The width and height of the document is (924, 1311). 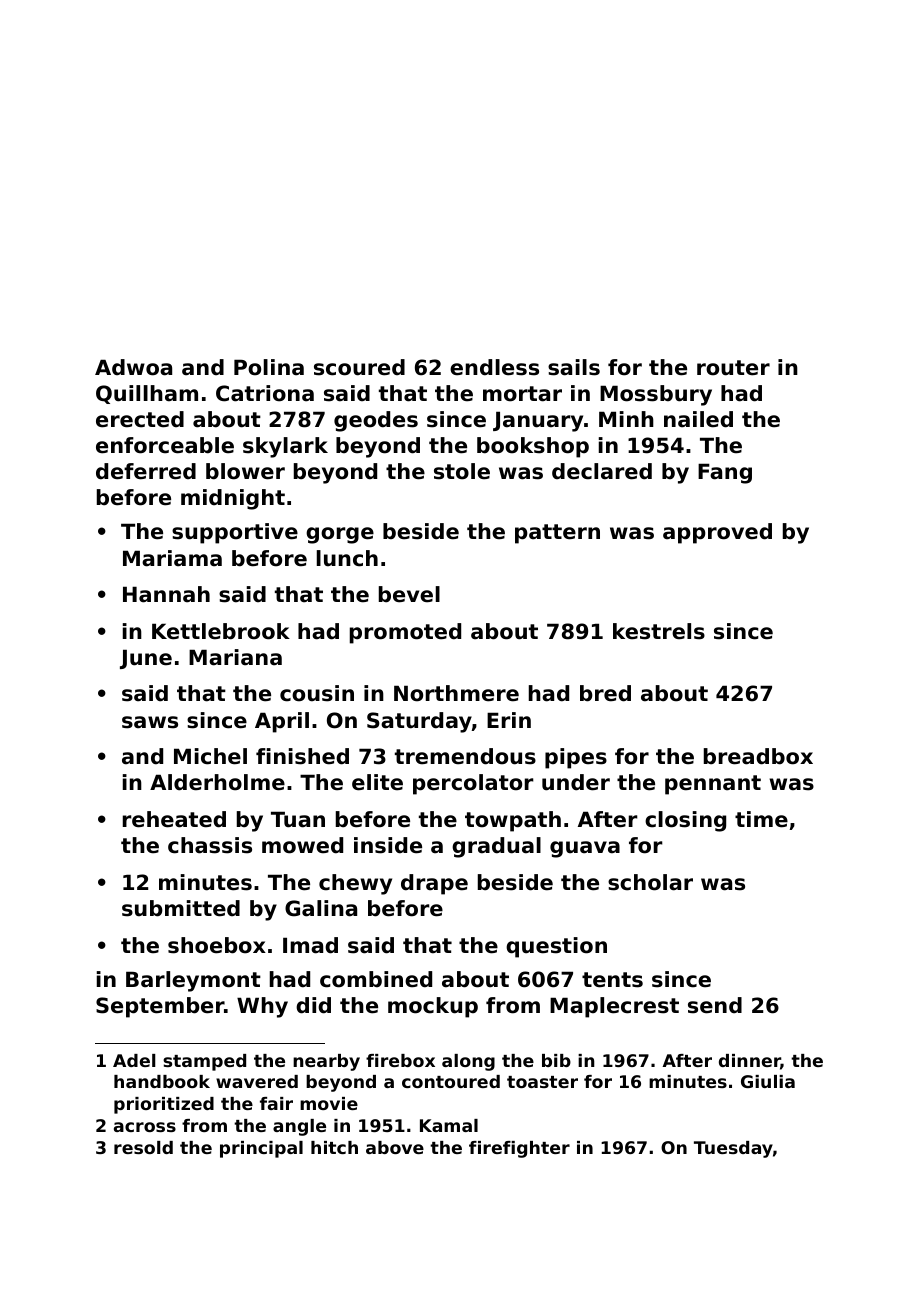 What do you see at coordinates (233, 499) in the document?
I see `midnight` at bounding box center [233, 499].
